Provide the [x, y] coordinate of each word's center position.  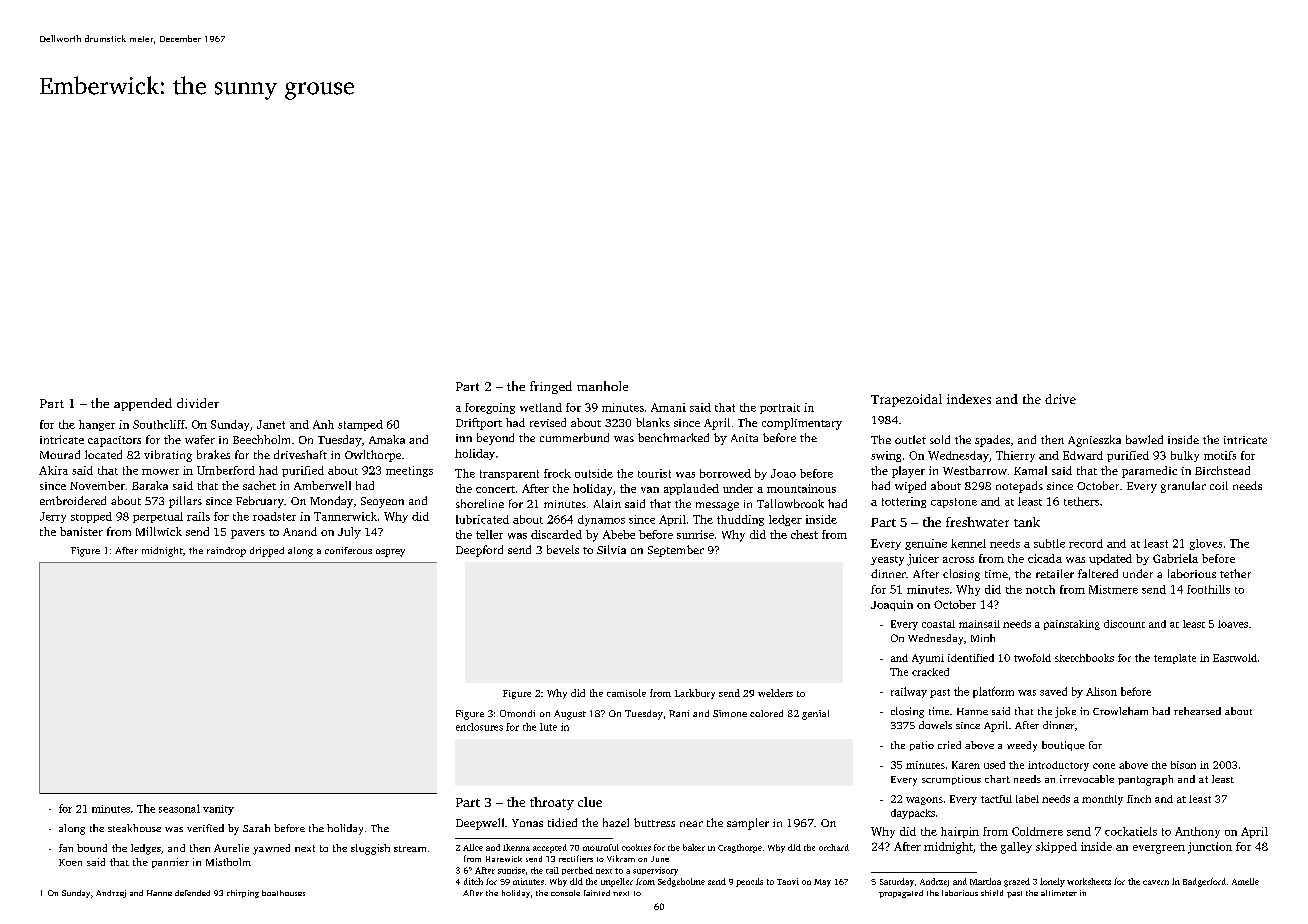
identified [971, 658]
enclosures [479, 727]
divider [198, 403]
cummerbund [574, 437]
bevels [563, 549]
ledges [146, 849]
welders [775, 693]
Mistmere [1113, 589]
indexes [969, 399]
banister [81, 531]
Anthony [1197, 832]
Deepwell [480, 824]
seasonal [179, 808]
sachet [259, 485]
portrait [780, 408]
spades [992, 441]
